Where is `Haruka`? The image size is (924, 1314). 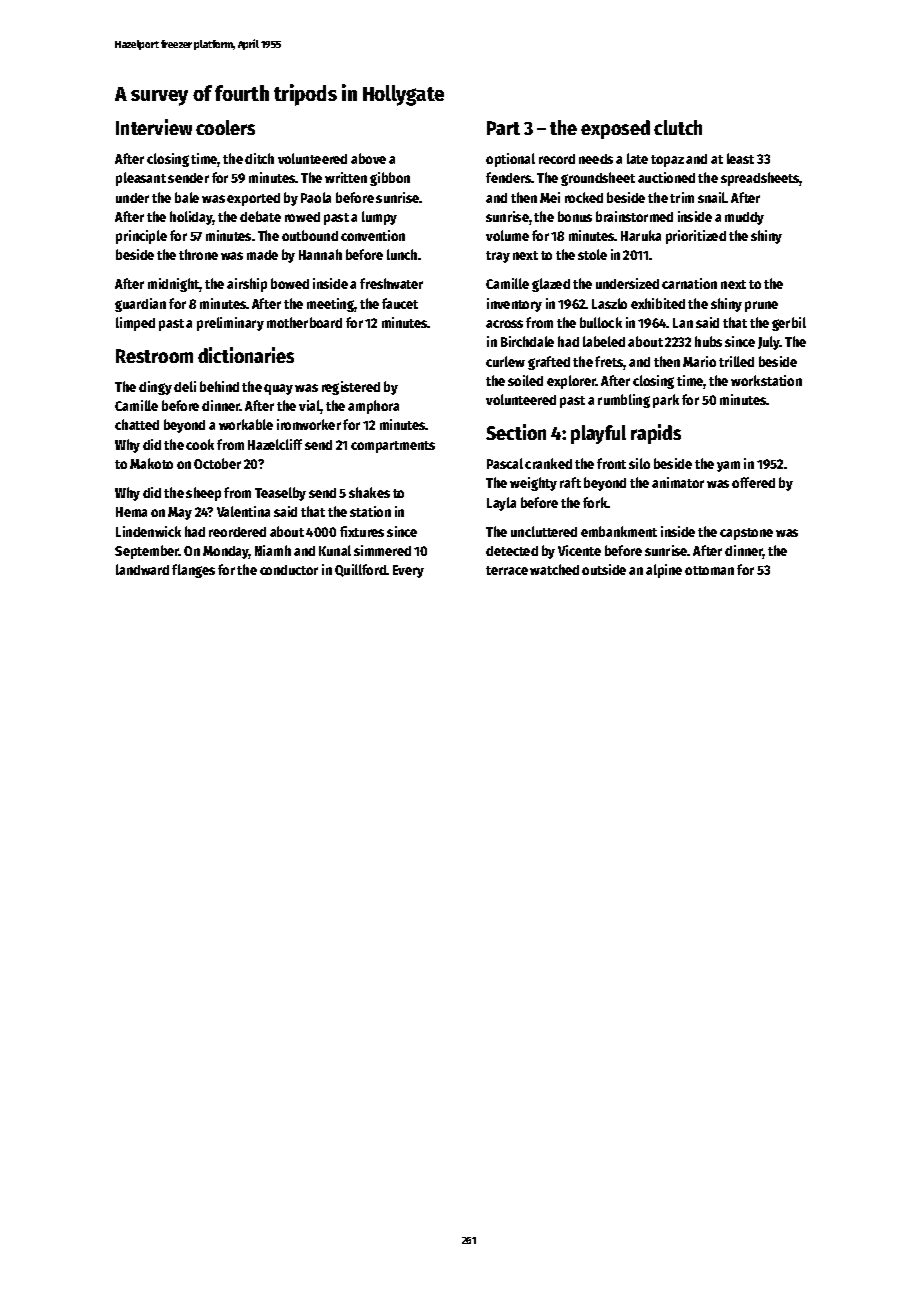 Haruka is located at coordinates (641, 235).
